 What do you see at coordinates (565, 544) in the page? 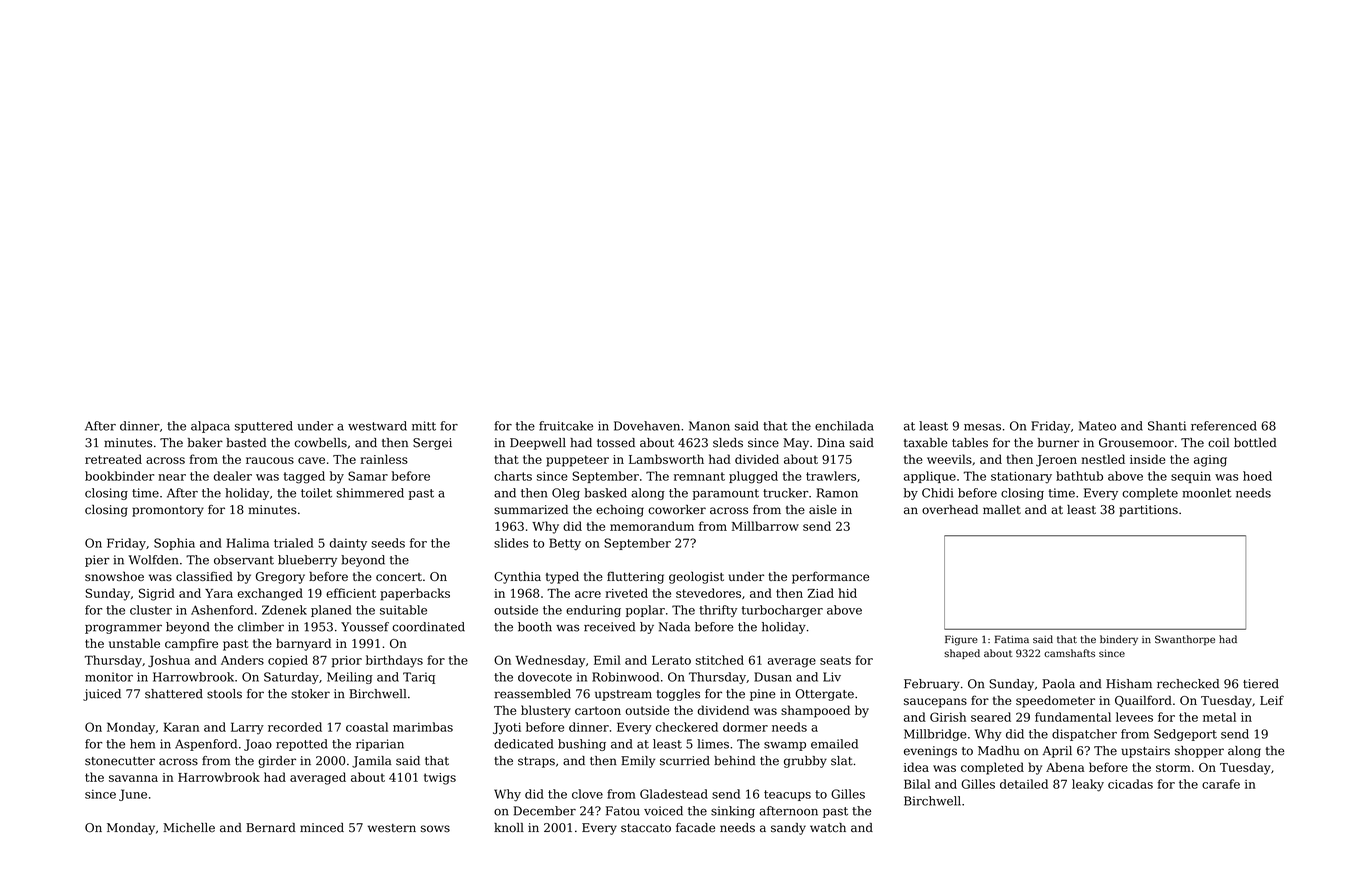
I see `Betty` at bounding box center [565, 544].
